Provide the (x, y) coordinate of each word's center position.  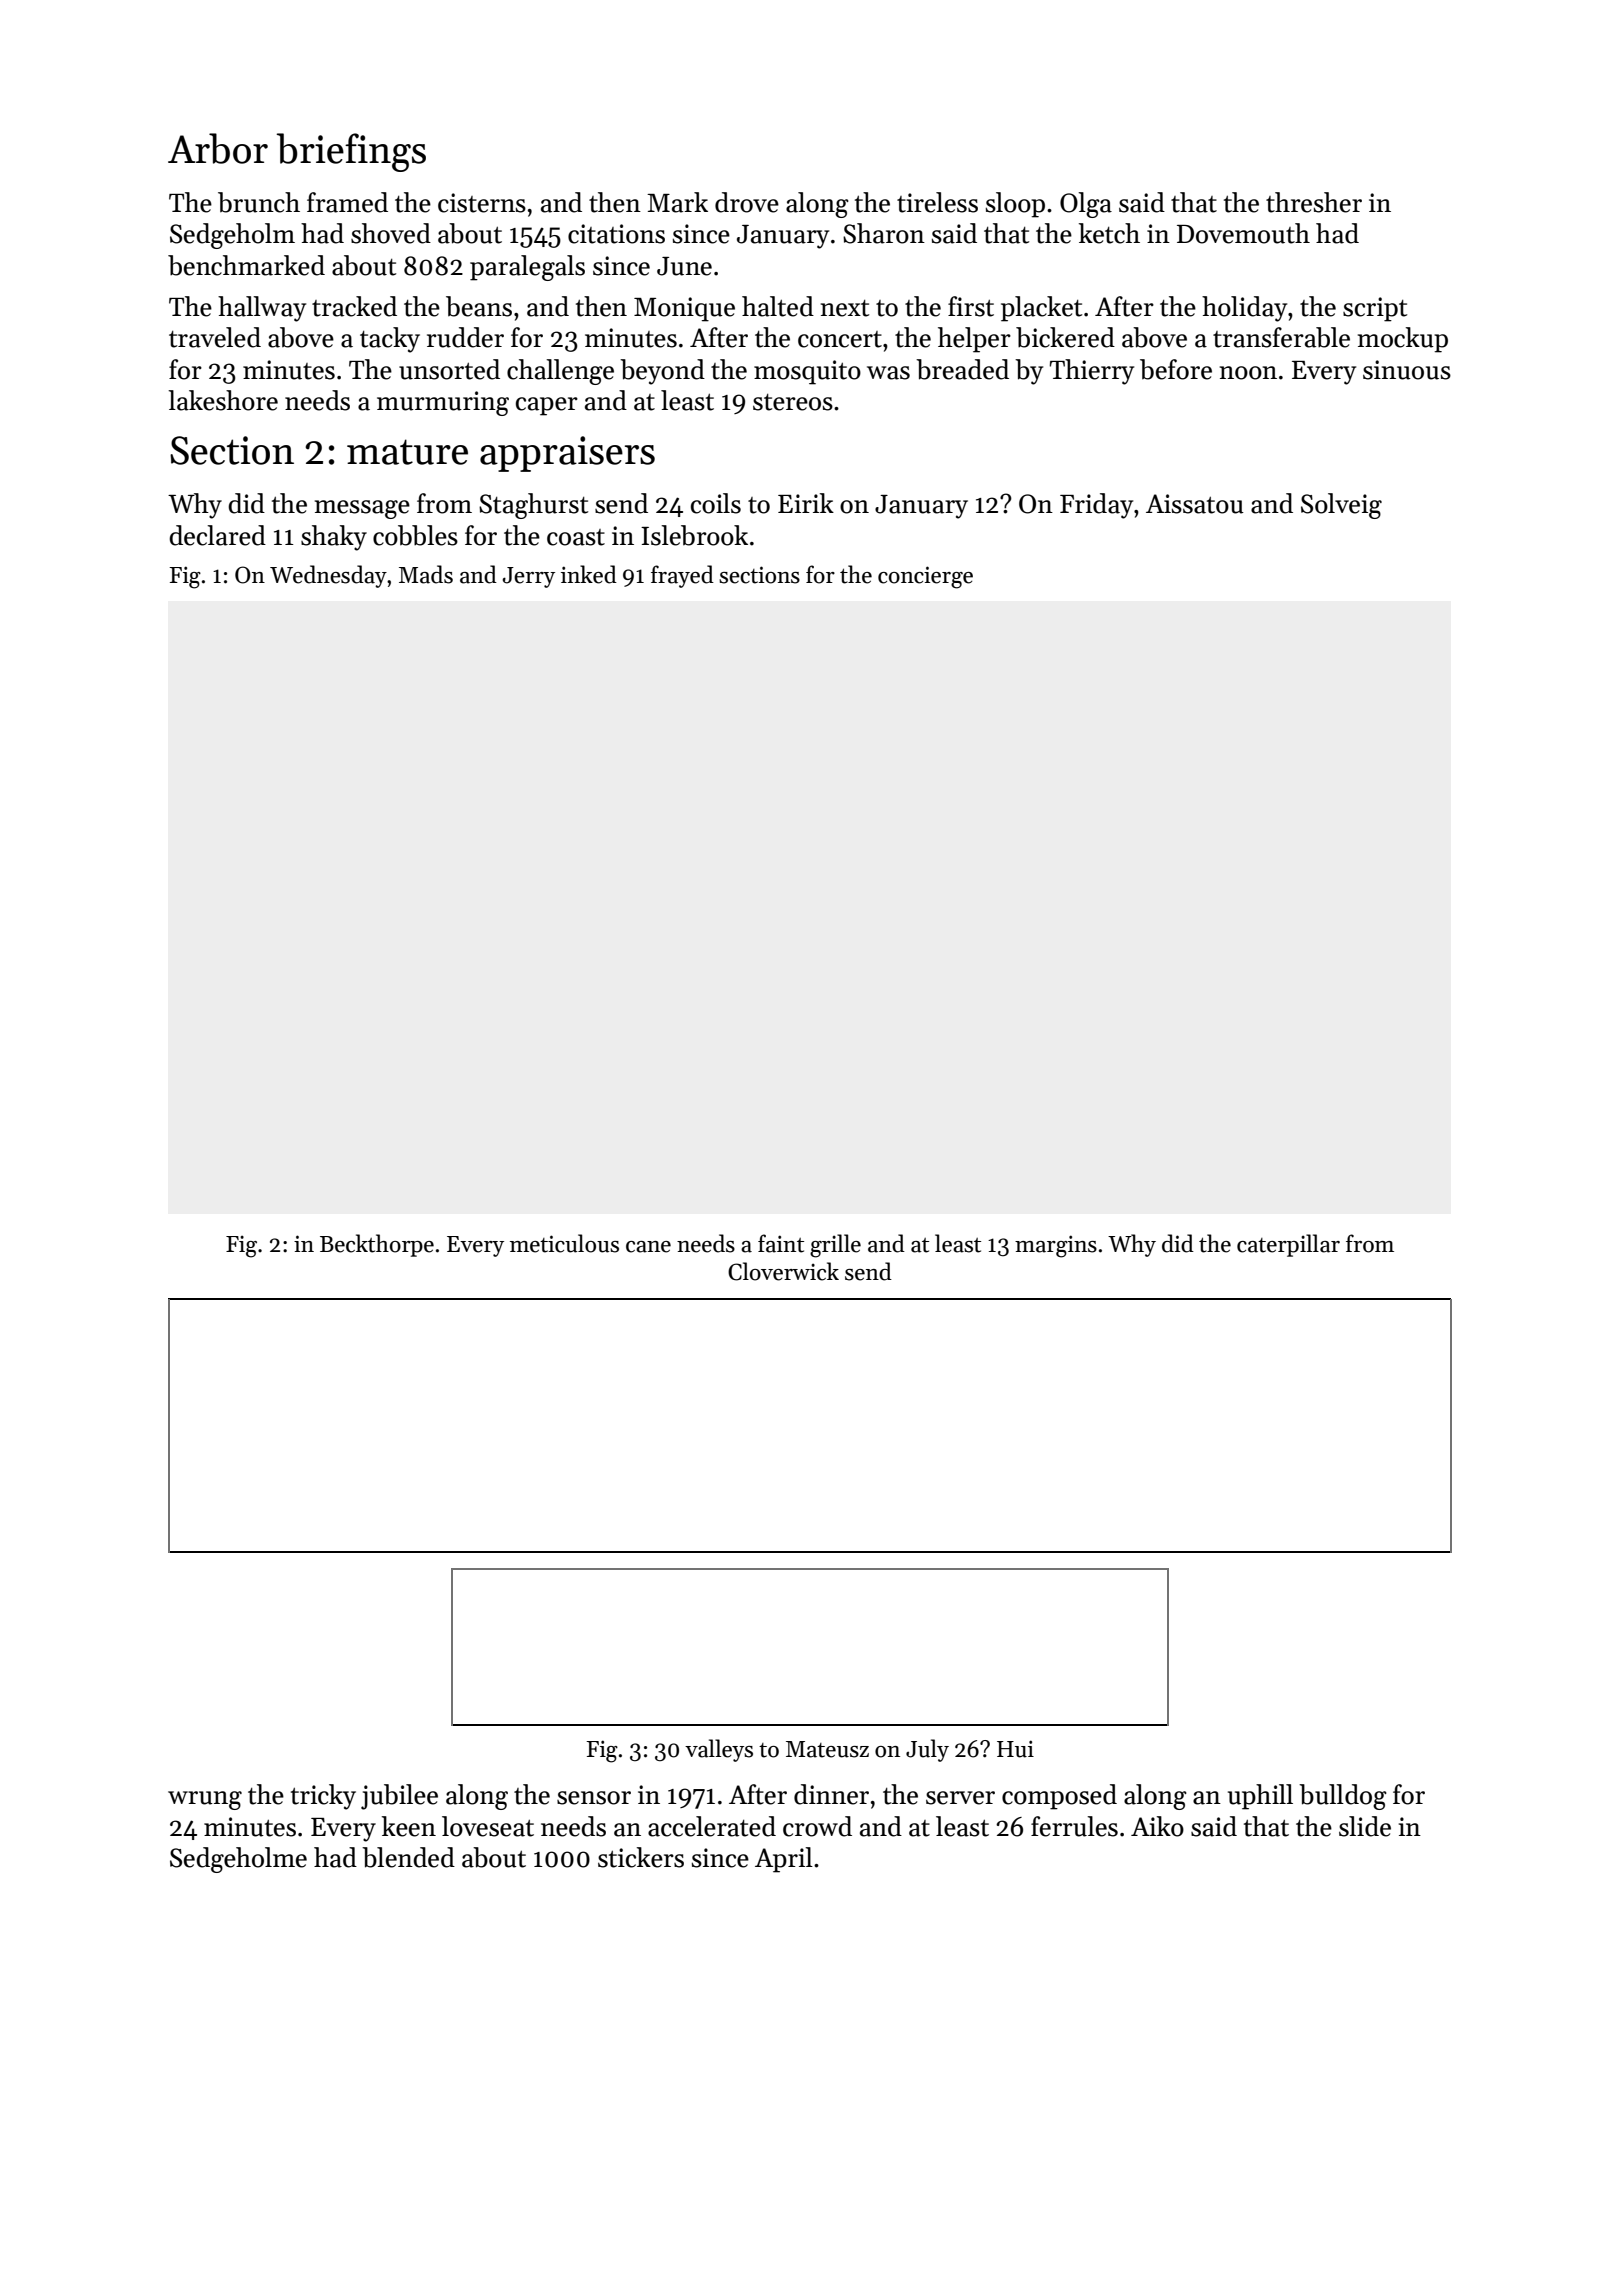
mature (407, 452)
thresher (1314, 202)
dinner (831, 1794)
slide (1365, 1826)
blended (408, 1857)
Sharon (884, 233)
